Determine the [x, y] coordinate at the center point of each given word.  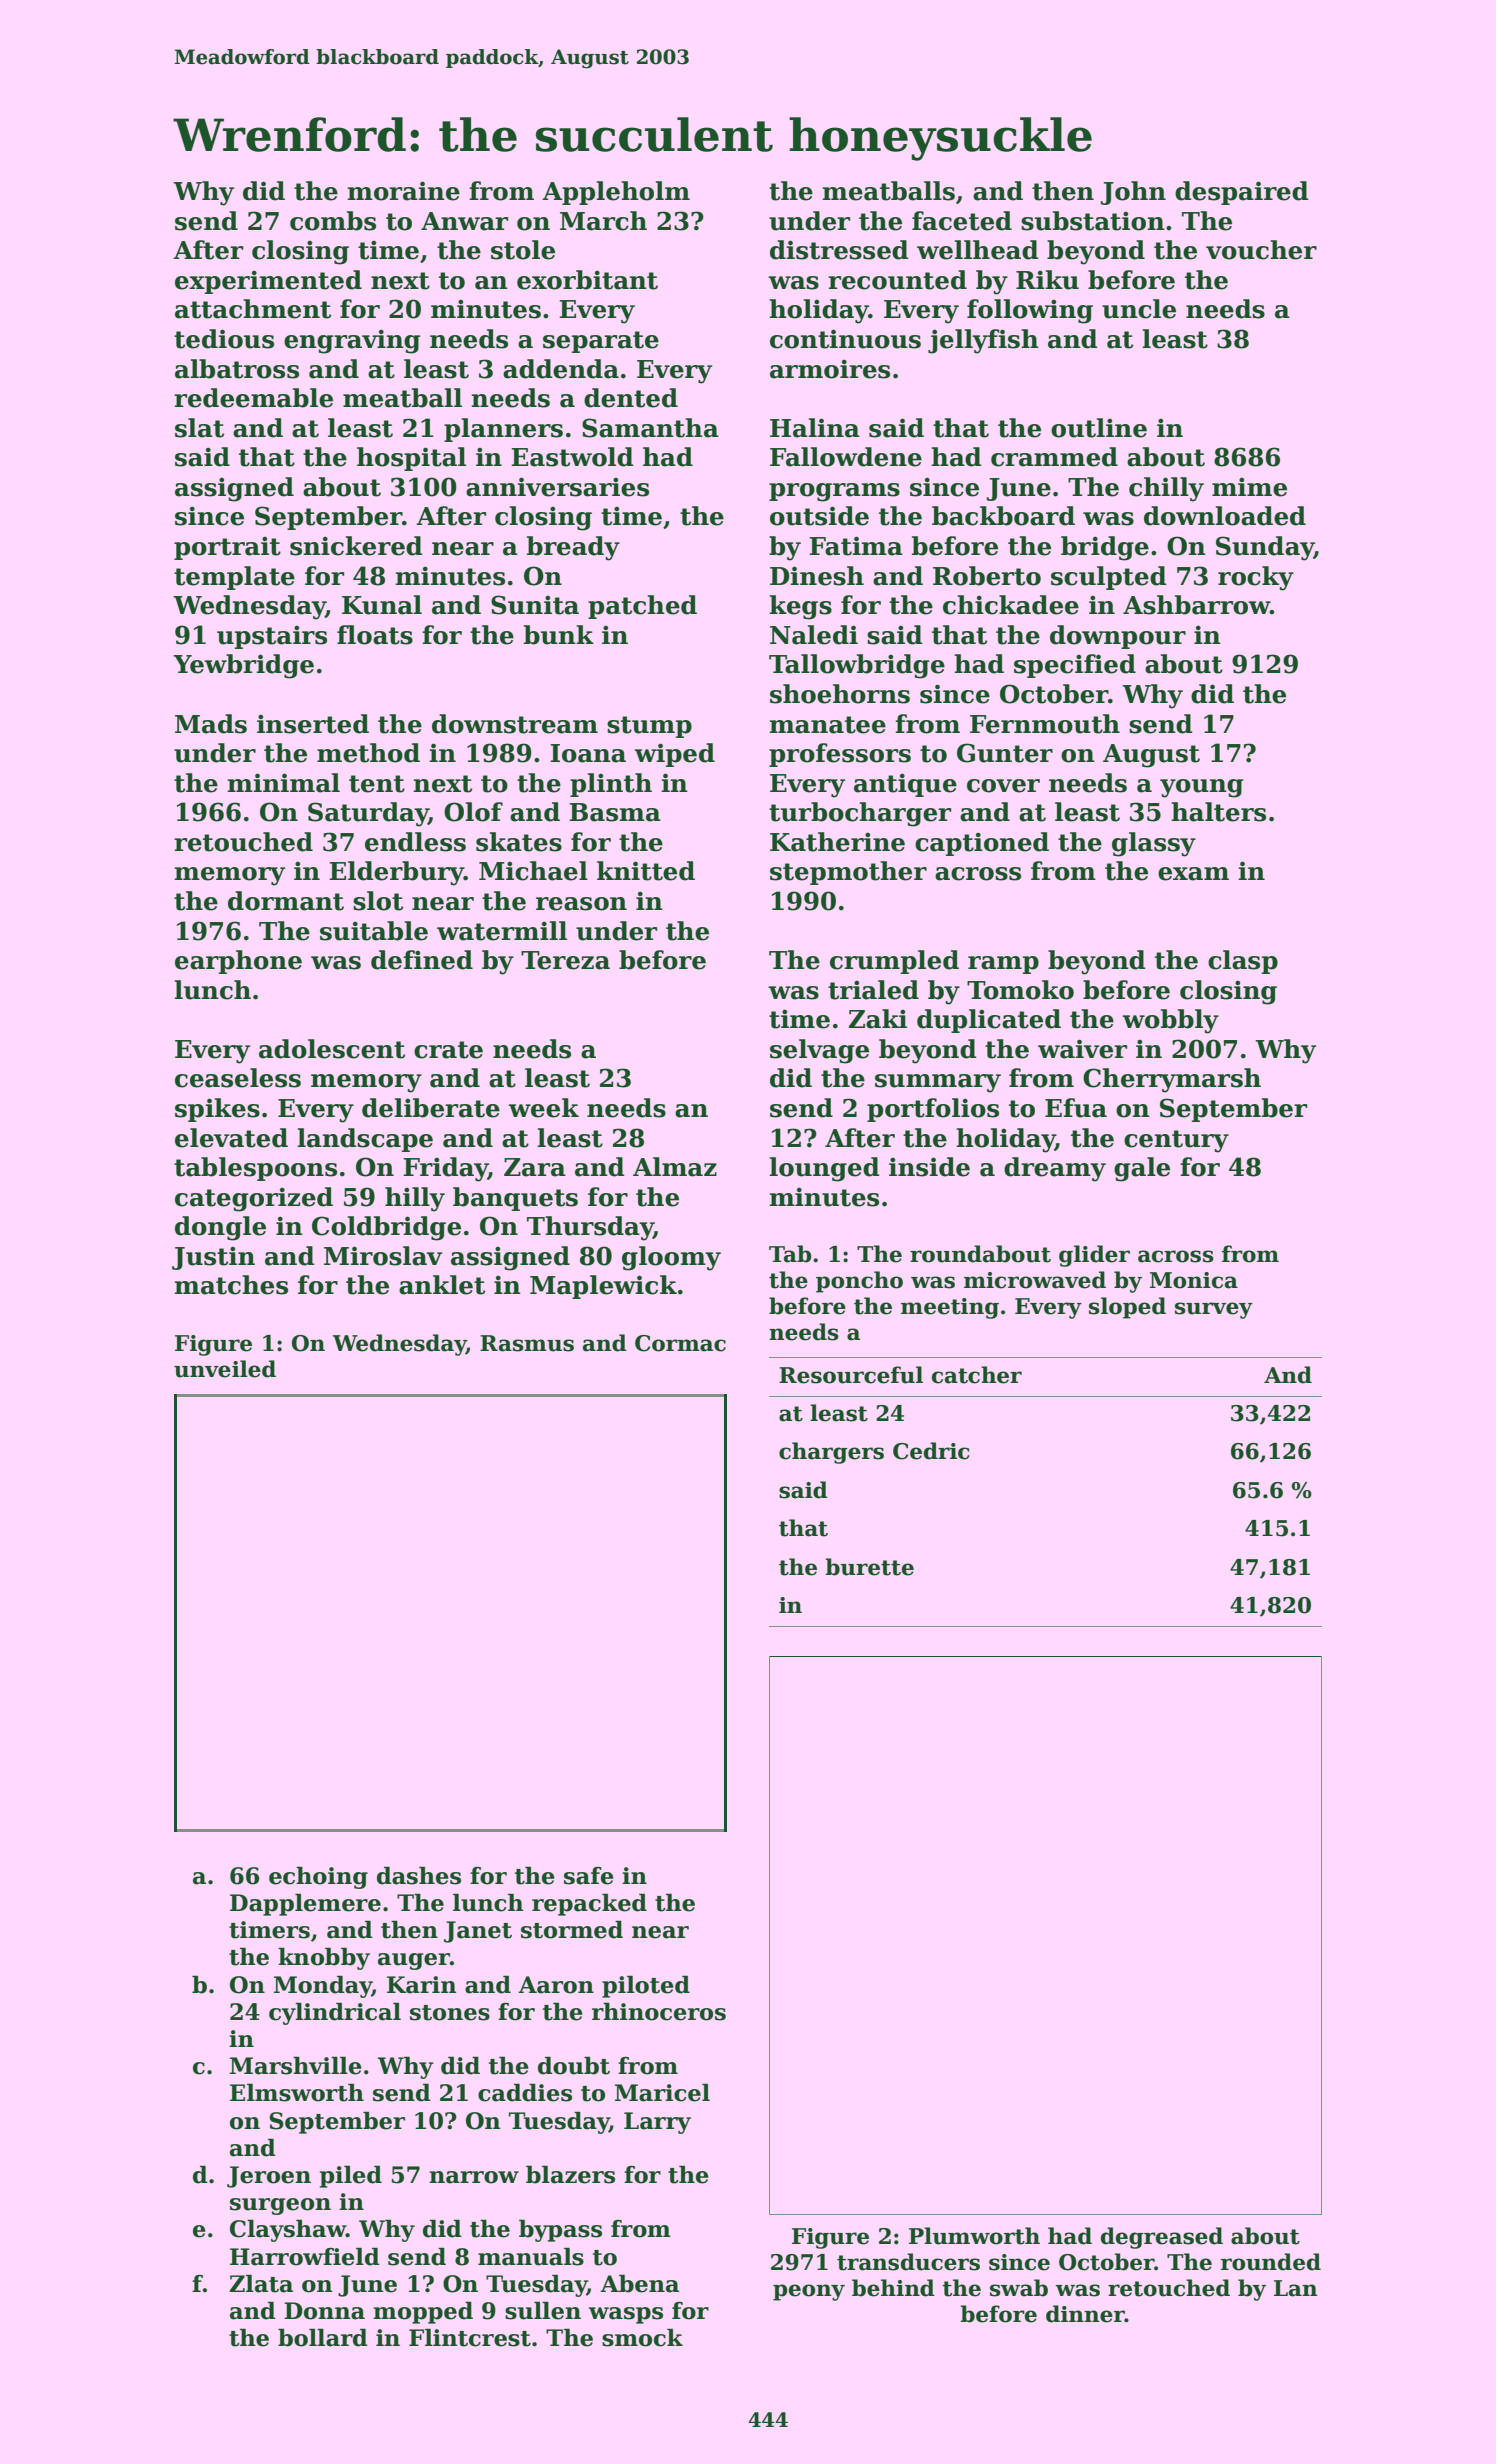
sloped [1127, 1308]
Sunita [535, 605]
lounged [824, 1169]
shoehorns [840, 694]
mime [1249, 487]
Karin [422, 1985]
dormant [286, 901]
